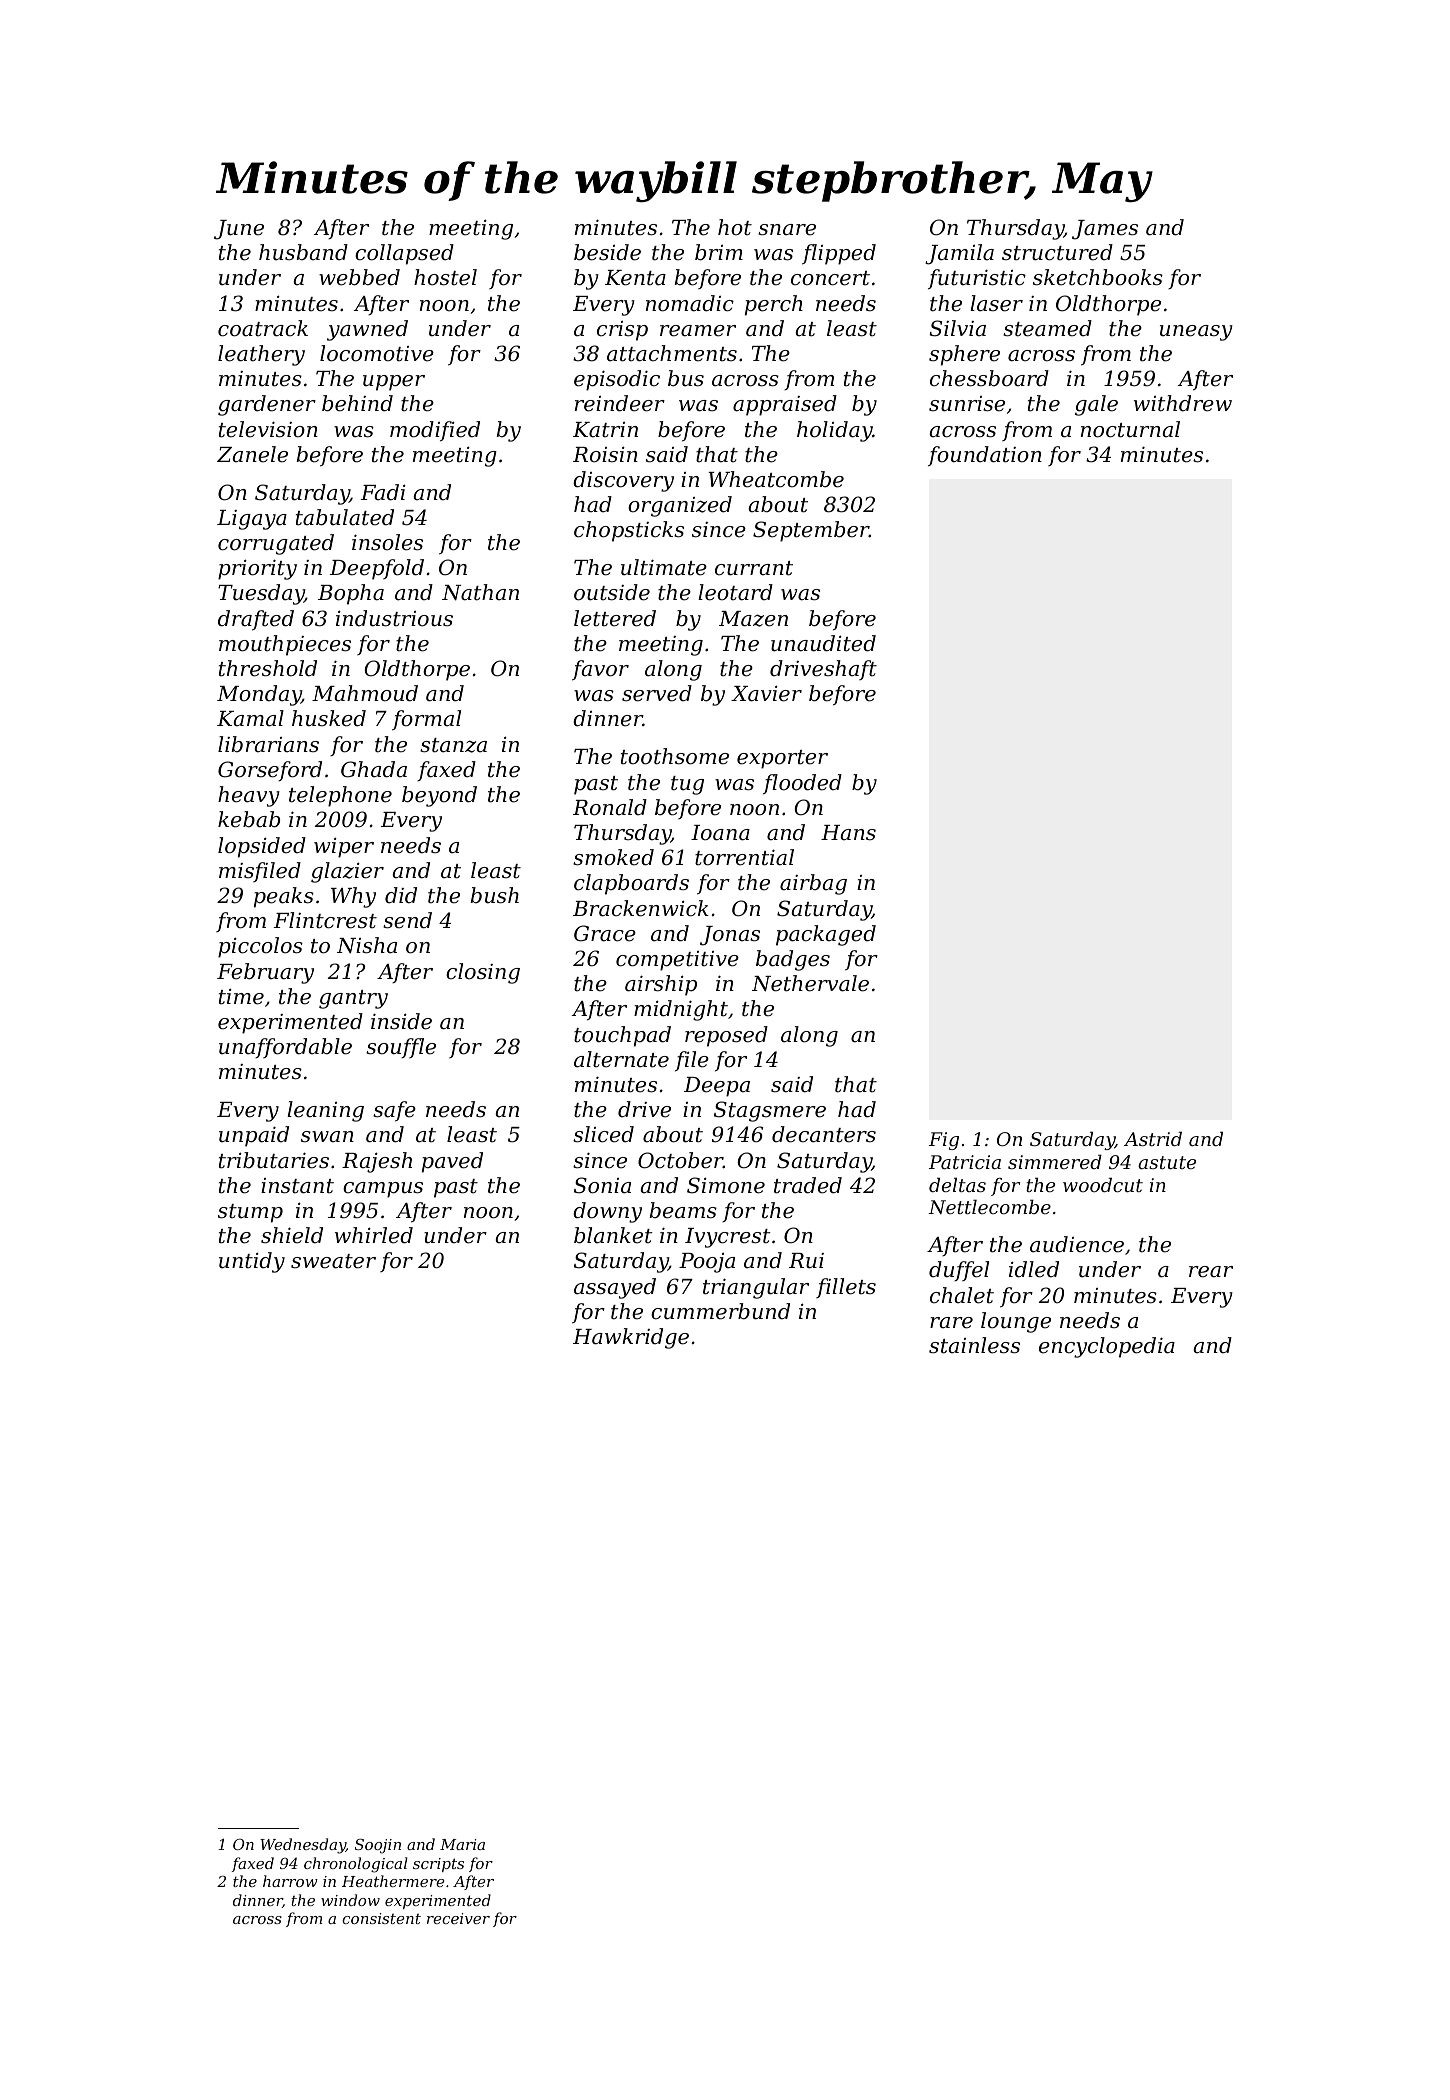  What do you see at coordinates (239, 230) in the screenshot?
I see `June` at bounding box center [239, 230].
